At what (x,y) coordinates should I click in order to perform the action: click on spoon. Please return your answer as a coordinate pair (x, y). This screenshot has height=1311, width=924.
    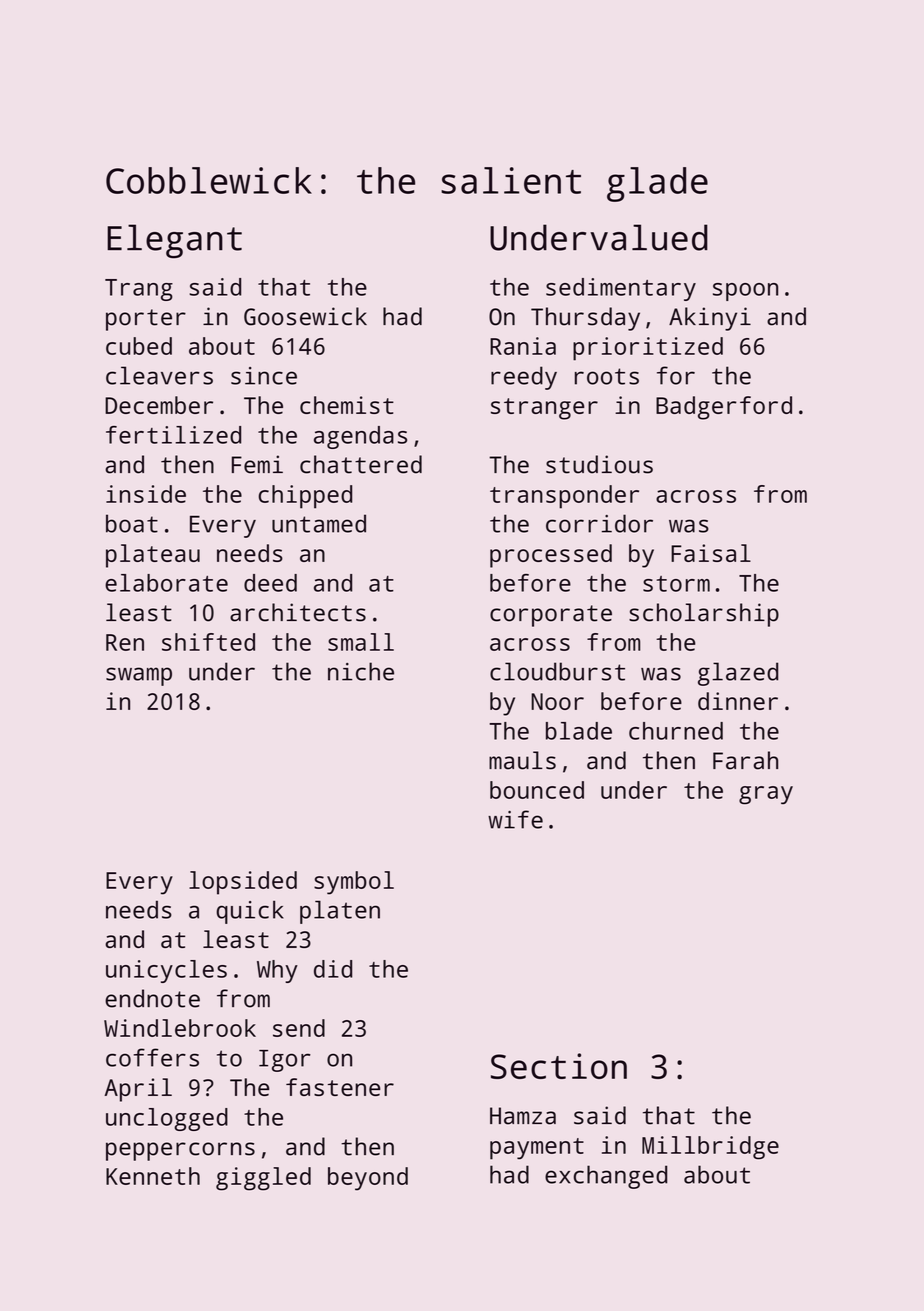
    Looking at the image, I should click on (745, 292).
